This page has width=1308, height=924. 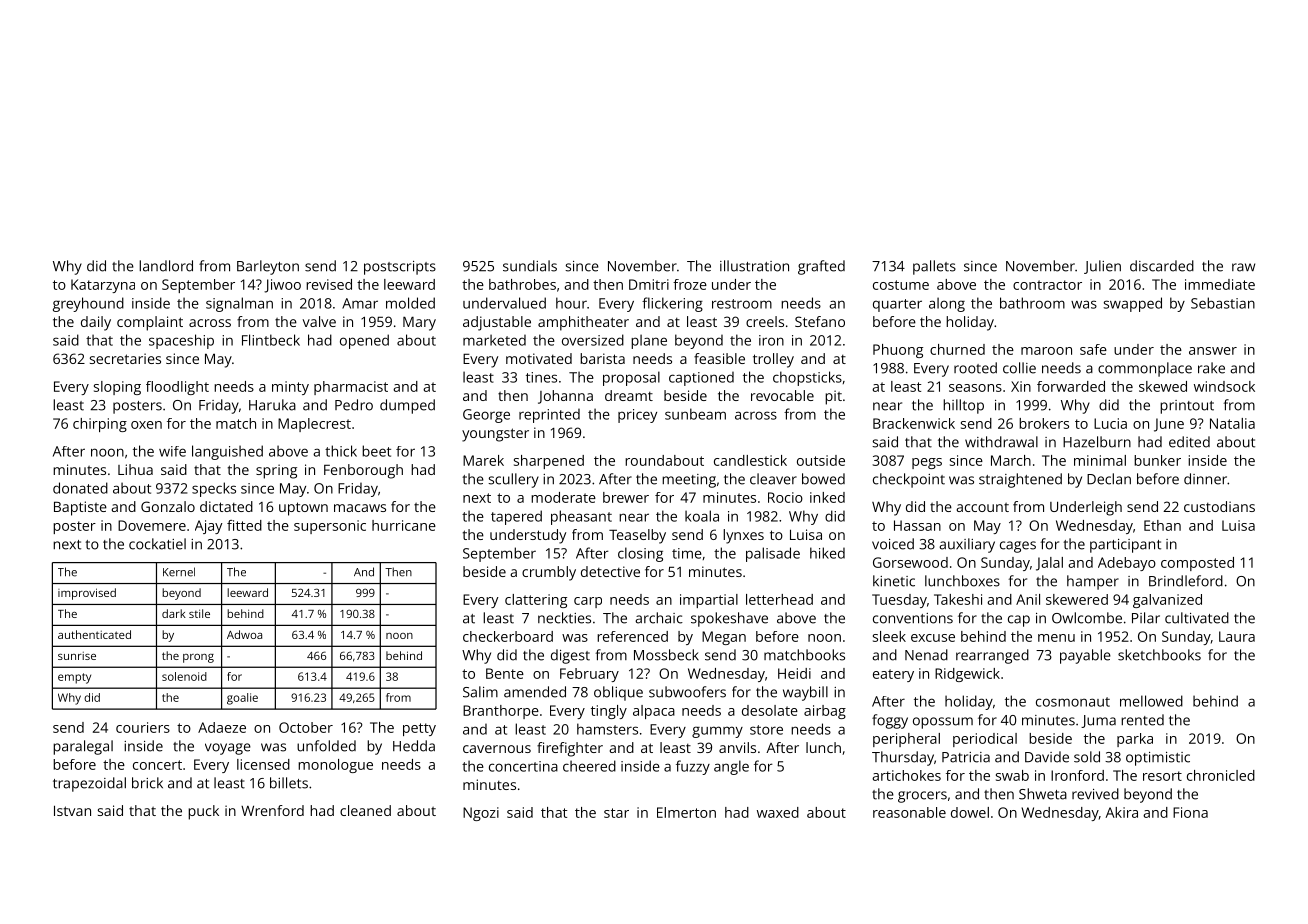 What do you see at coordinates (88, 304) in the page?
I see `greyhound` at bounding box center [88, 304].
